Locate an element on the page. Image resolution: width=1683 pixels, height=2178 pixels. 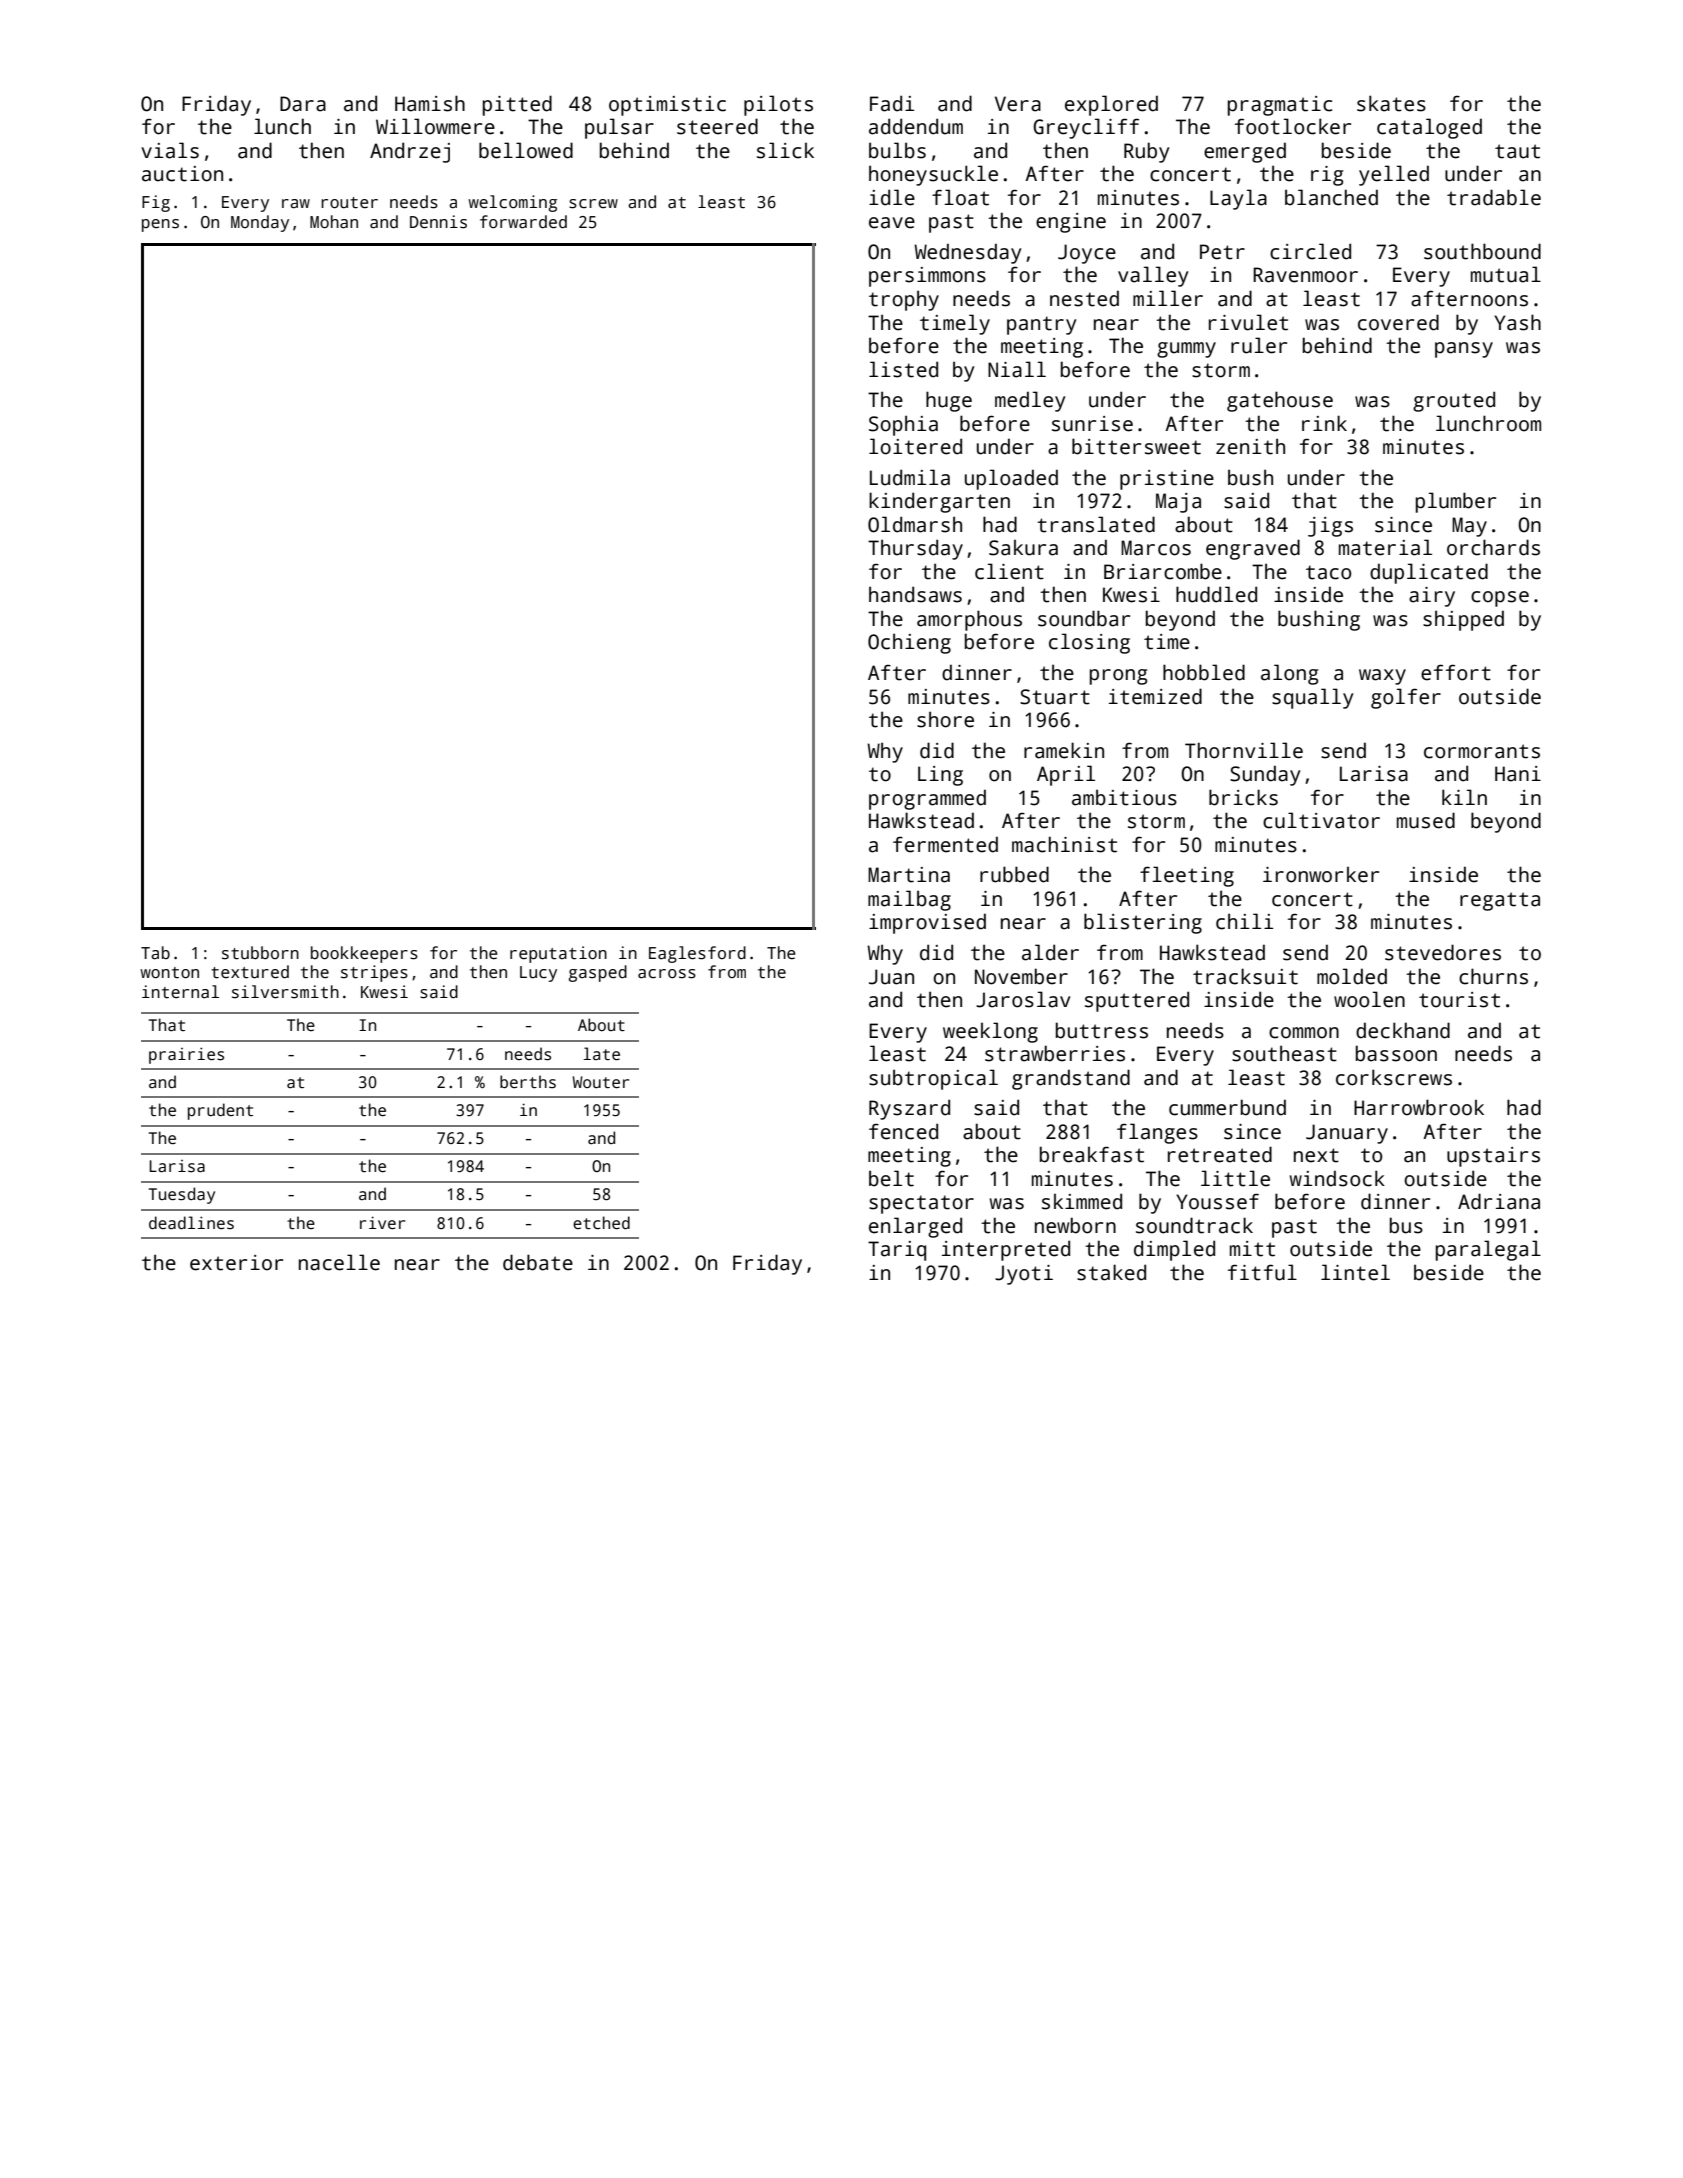
Ludmila is located at coordinates (910, 477).
